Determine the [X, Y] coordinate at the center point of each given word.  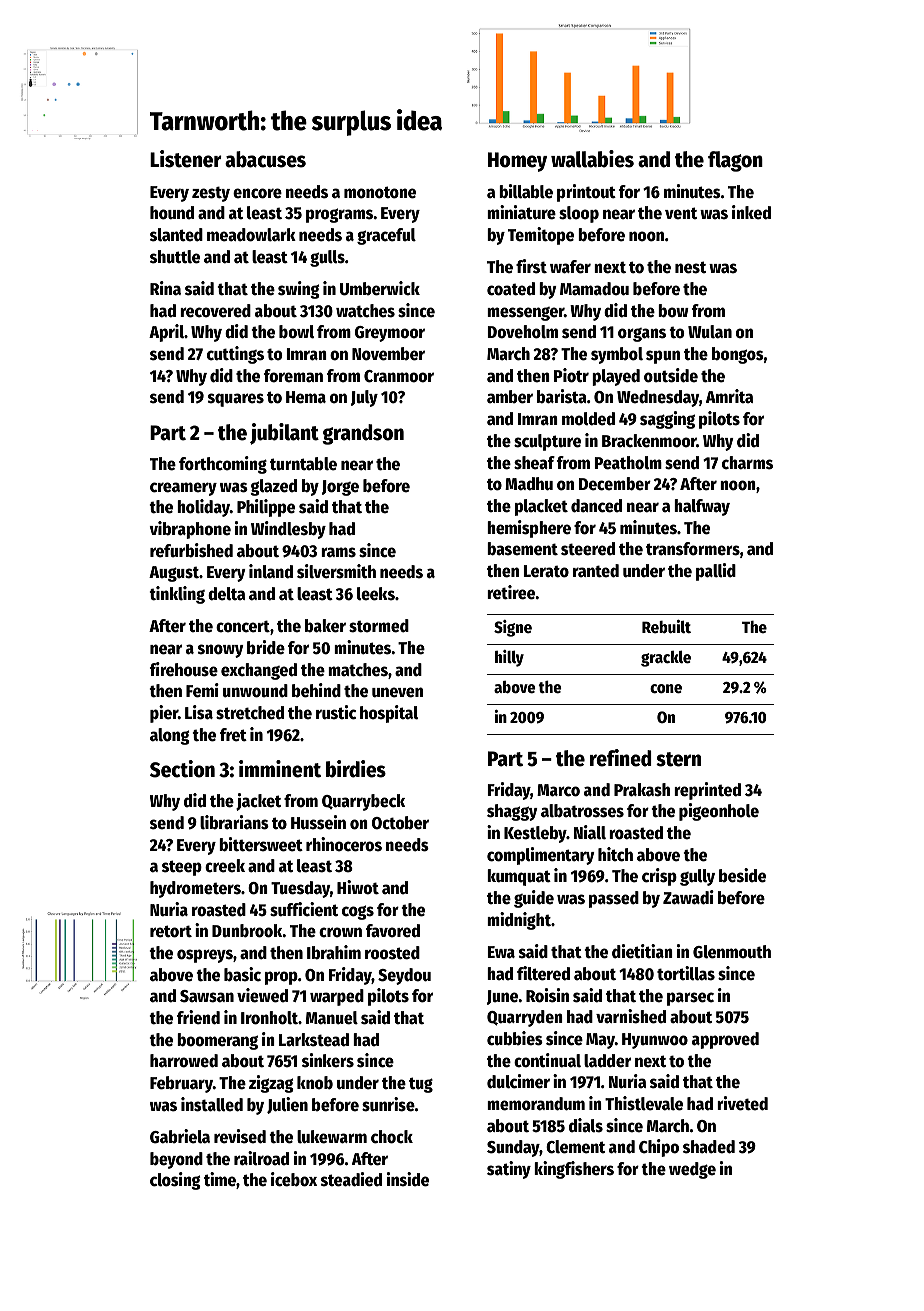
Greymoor [390, 334]
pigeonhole [719, 812]
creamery [183, 489]
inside [408, 1179]
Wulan [710, 332]
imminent [280, 769]
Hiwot [358, 887]
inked [751, 212]
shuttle [175, 257]
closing [175, 1181]
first [531, 266]
